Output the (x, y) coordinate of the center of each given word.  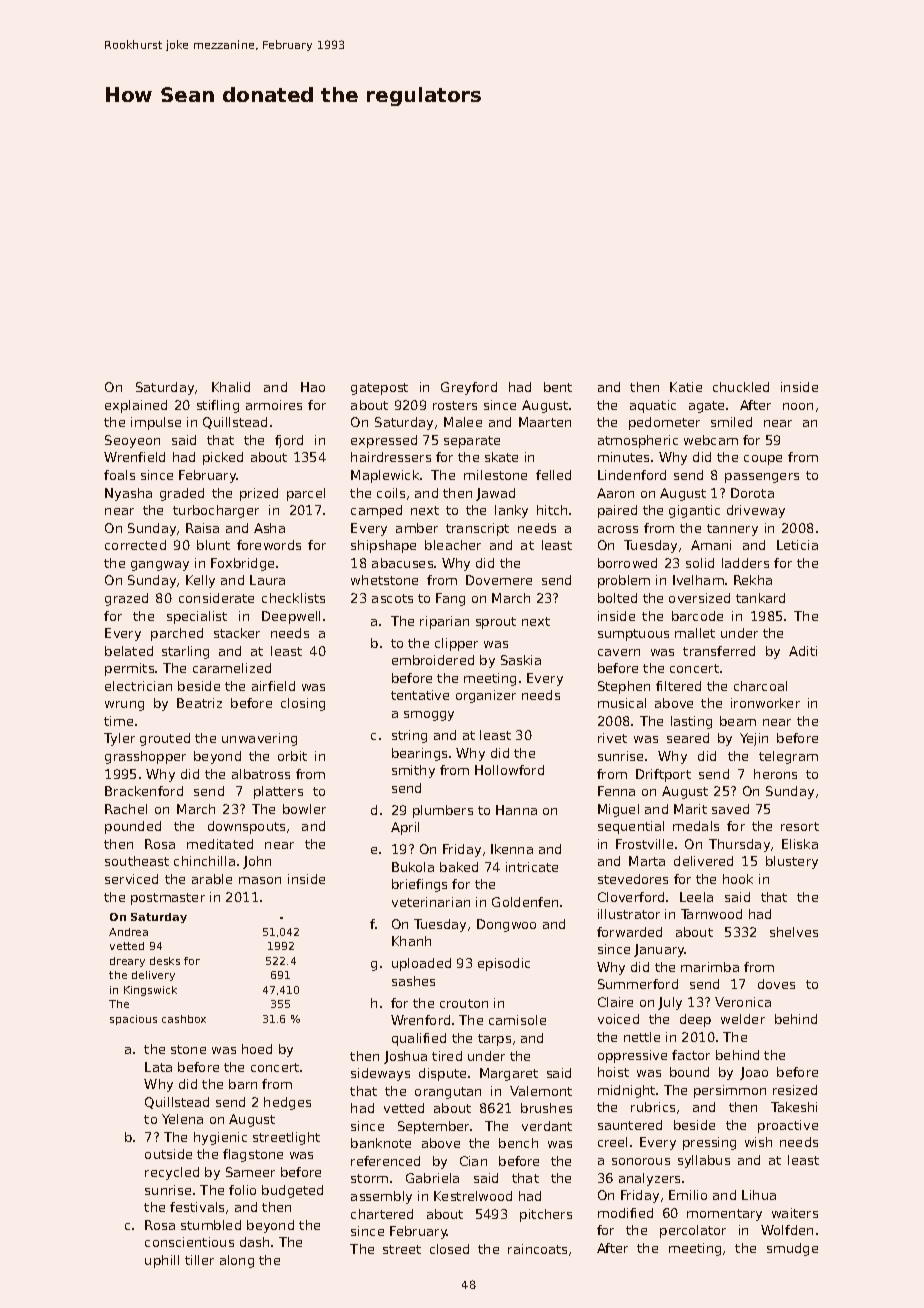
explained (136, 406)
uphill (162, 1261)
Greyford (469, 388)
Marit (690, 809)
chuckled (741, 387)
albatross (261, 774)
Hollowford (509, 770)
